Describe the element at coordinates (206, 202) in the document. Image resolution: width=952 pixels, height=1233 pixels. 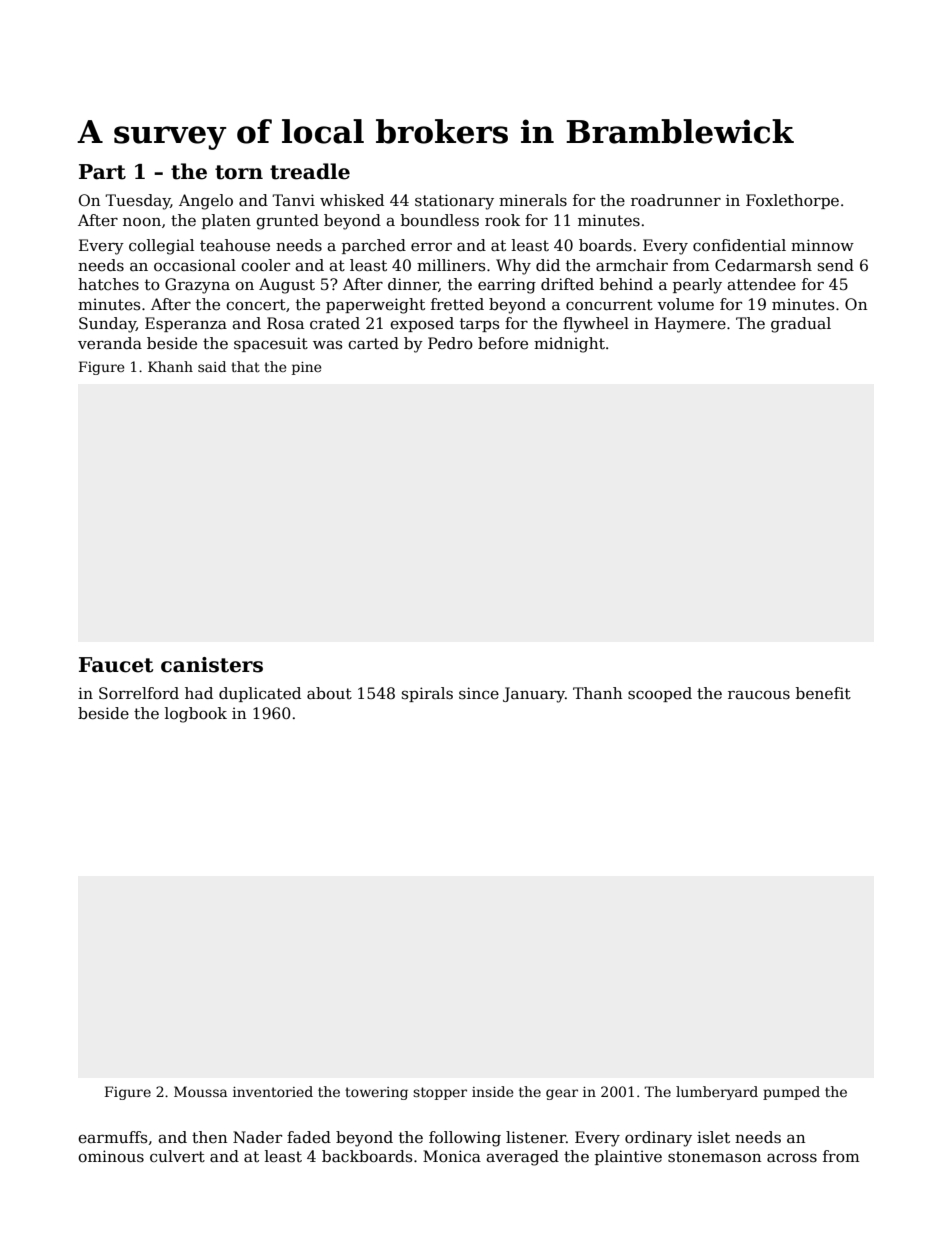
I see `Angelo` at that location.
